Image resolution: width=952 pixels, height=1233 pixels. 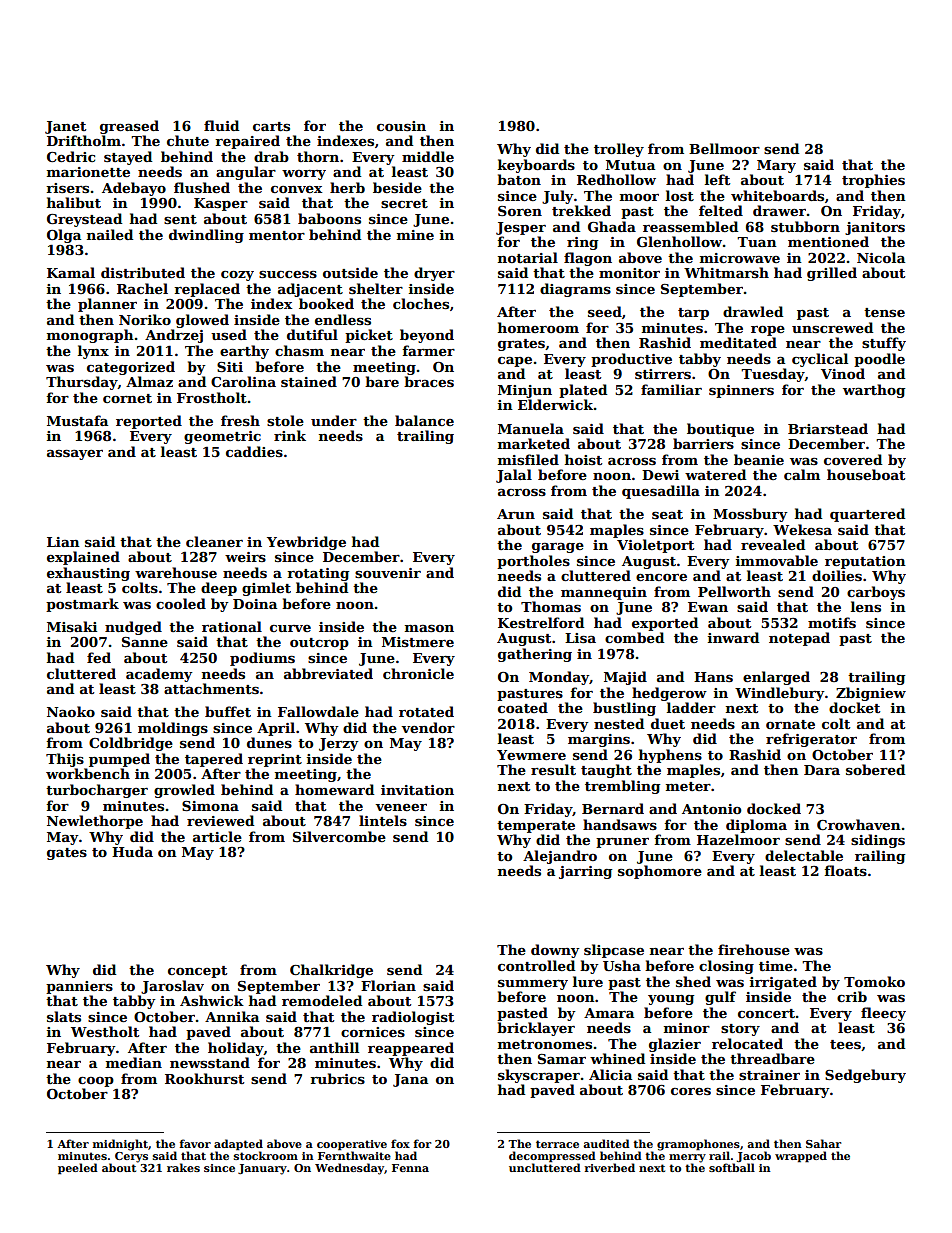 I want to click on softball, so click(x=732, y=1167).
